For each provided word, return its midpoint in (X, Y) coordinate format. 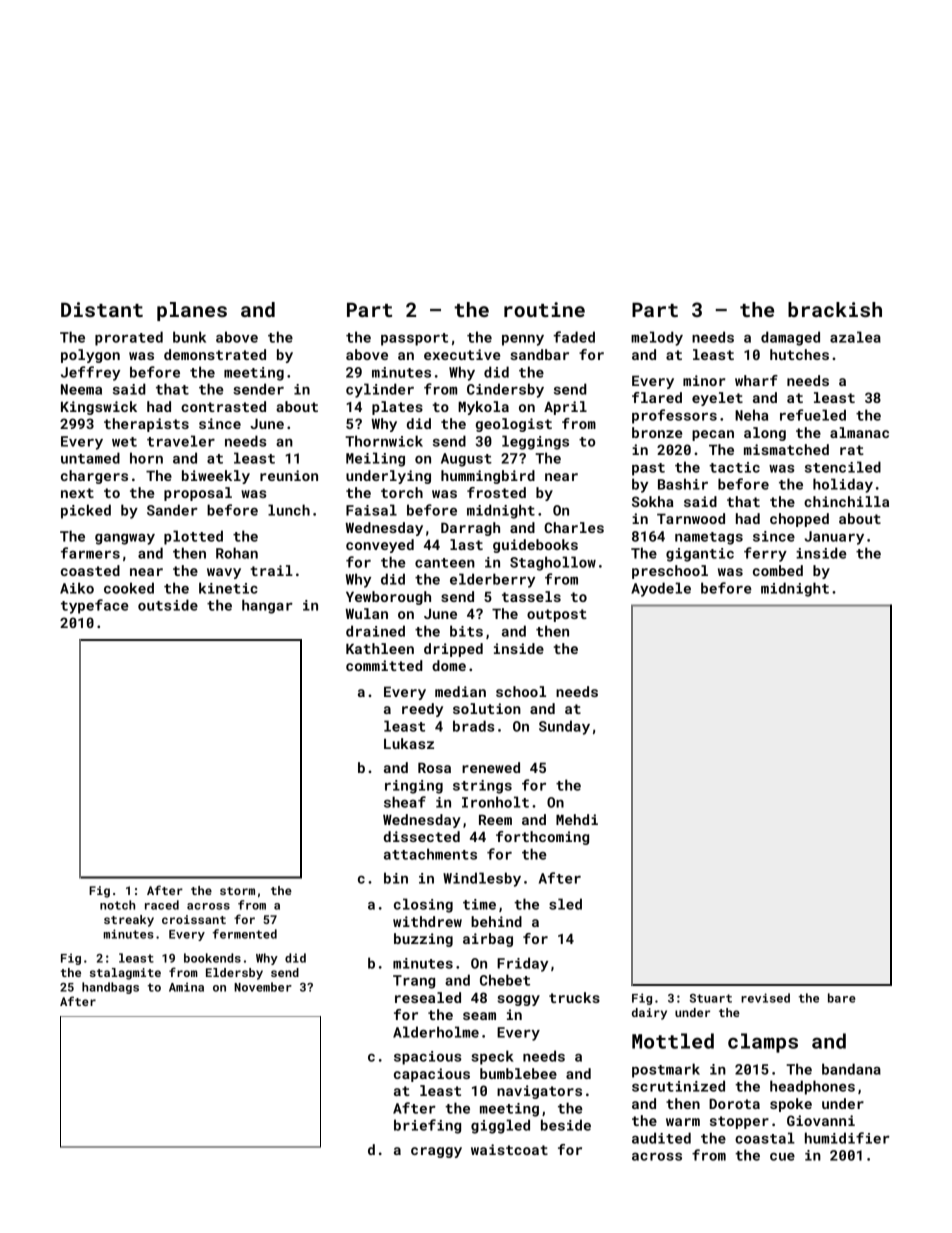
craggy (436, 1152)
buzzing (423, 940)
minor (704, 380)
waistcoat (509, 1149)
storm (237, 891)
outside (168, 605)
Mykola (483, 408)
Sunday (564, 727)
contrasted (223, 406)
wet (124, 442)
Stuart (711, 998)
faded (574, 337)
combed (778, 570)
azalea (855, 337)
